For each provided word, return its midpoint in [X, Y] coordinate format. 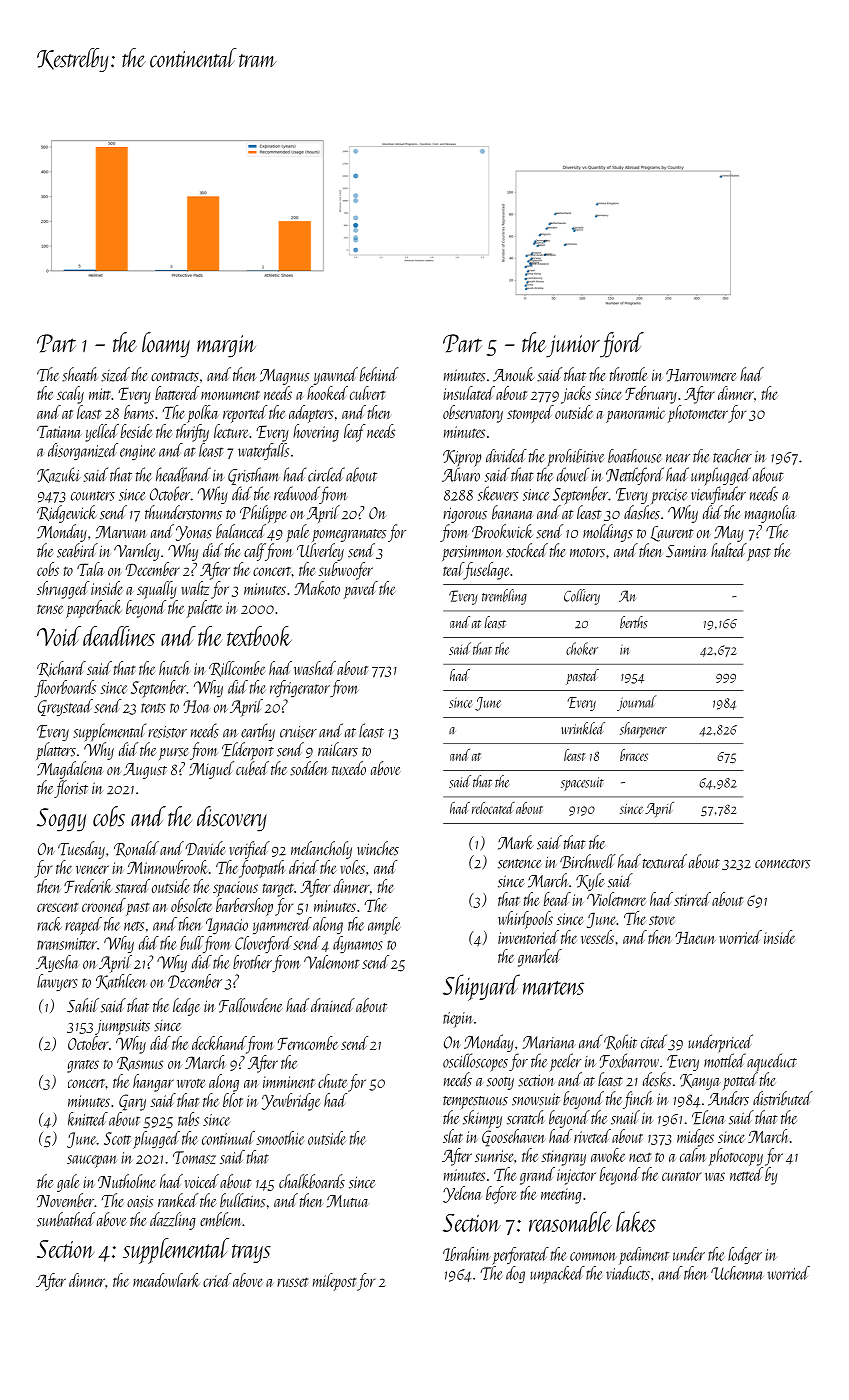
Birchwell [588, 861]
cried [217, 1280]
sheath [79, 374]
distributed [783, 1098]
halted [729, 550]
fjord [622, 345]
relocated [493, 808]
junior [573, 346]
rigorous [465, 515]
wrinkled [583, 728]
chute [332, 1081]
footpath [262, 869]
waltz [195, 588]
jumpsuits [122, 1027]
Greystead [65, 707]
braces [634, 755]
